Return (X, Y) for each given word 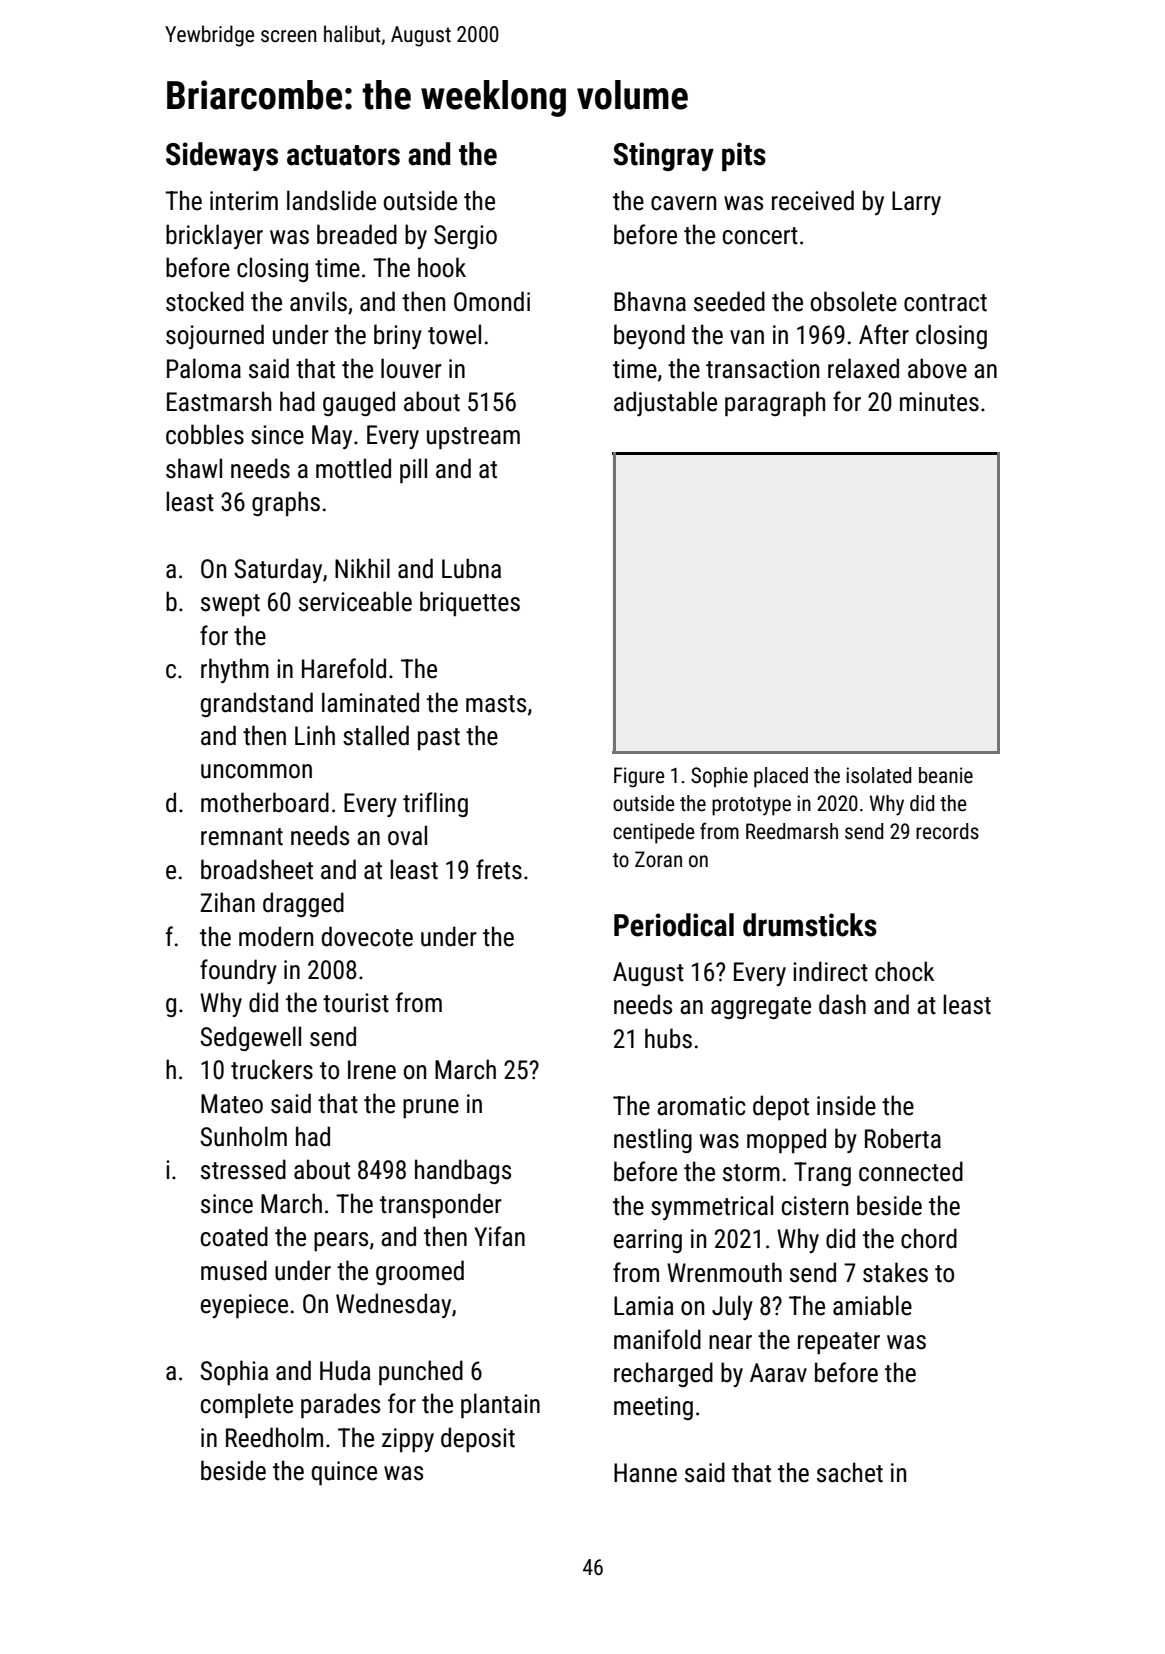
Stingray (663, 156)
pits (744, 156)
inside (846, 1105)
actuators (343, 155)
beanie (946, 775)
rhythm (235, 670)
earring (648, 1241)
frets (499, 869)
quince (344, 1473)
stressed (243, 1169)
